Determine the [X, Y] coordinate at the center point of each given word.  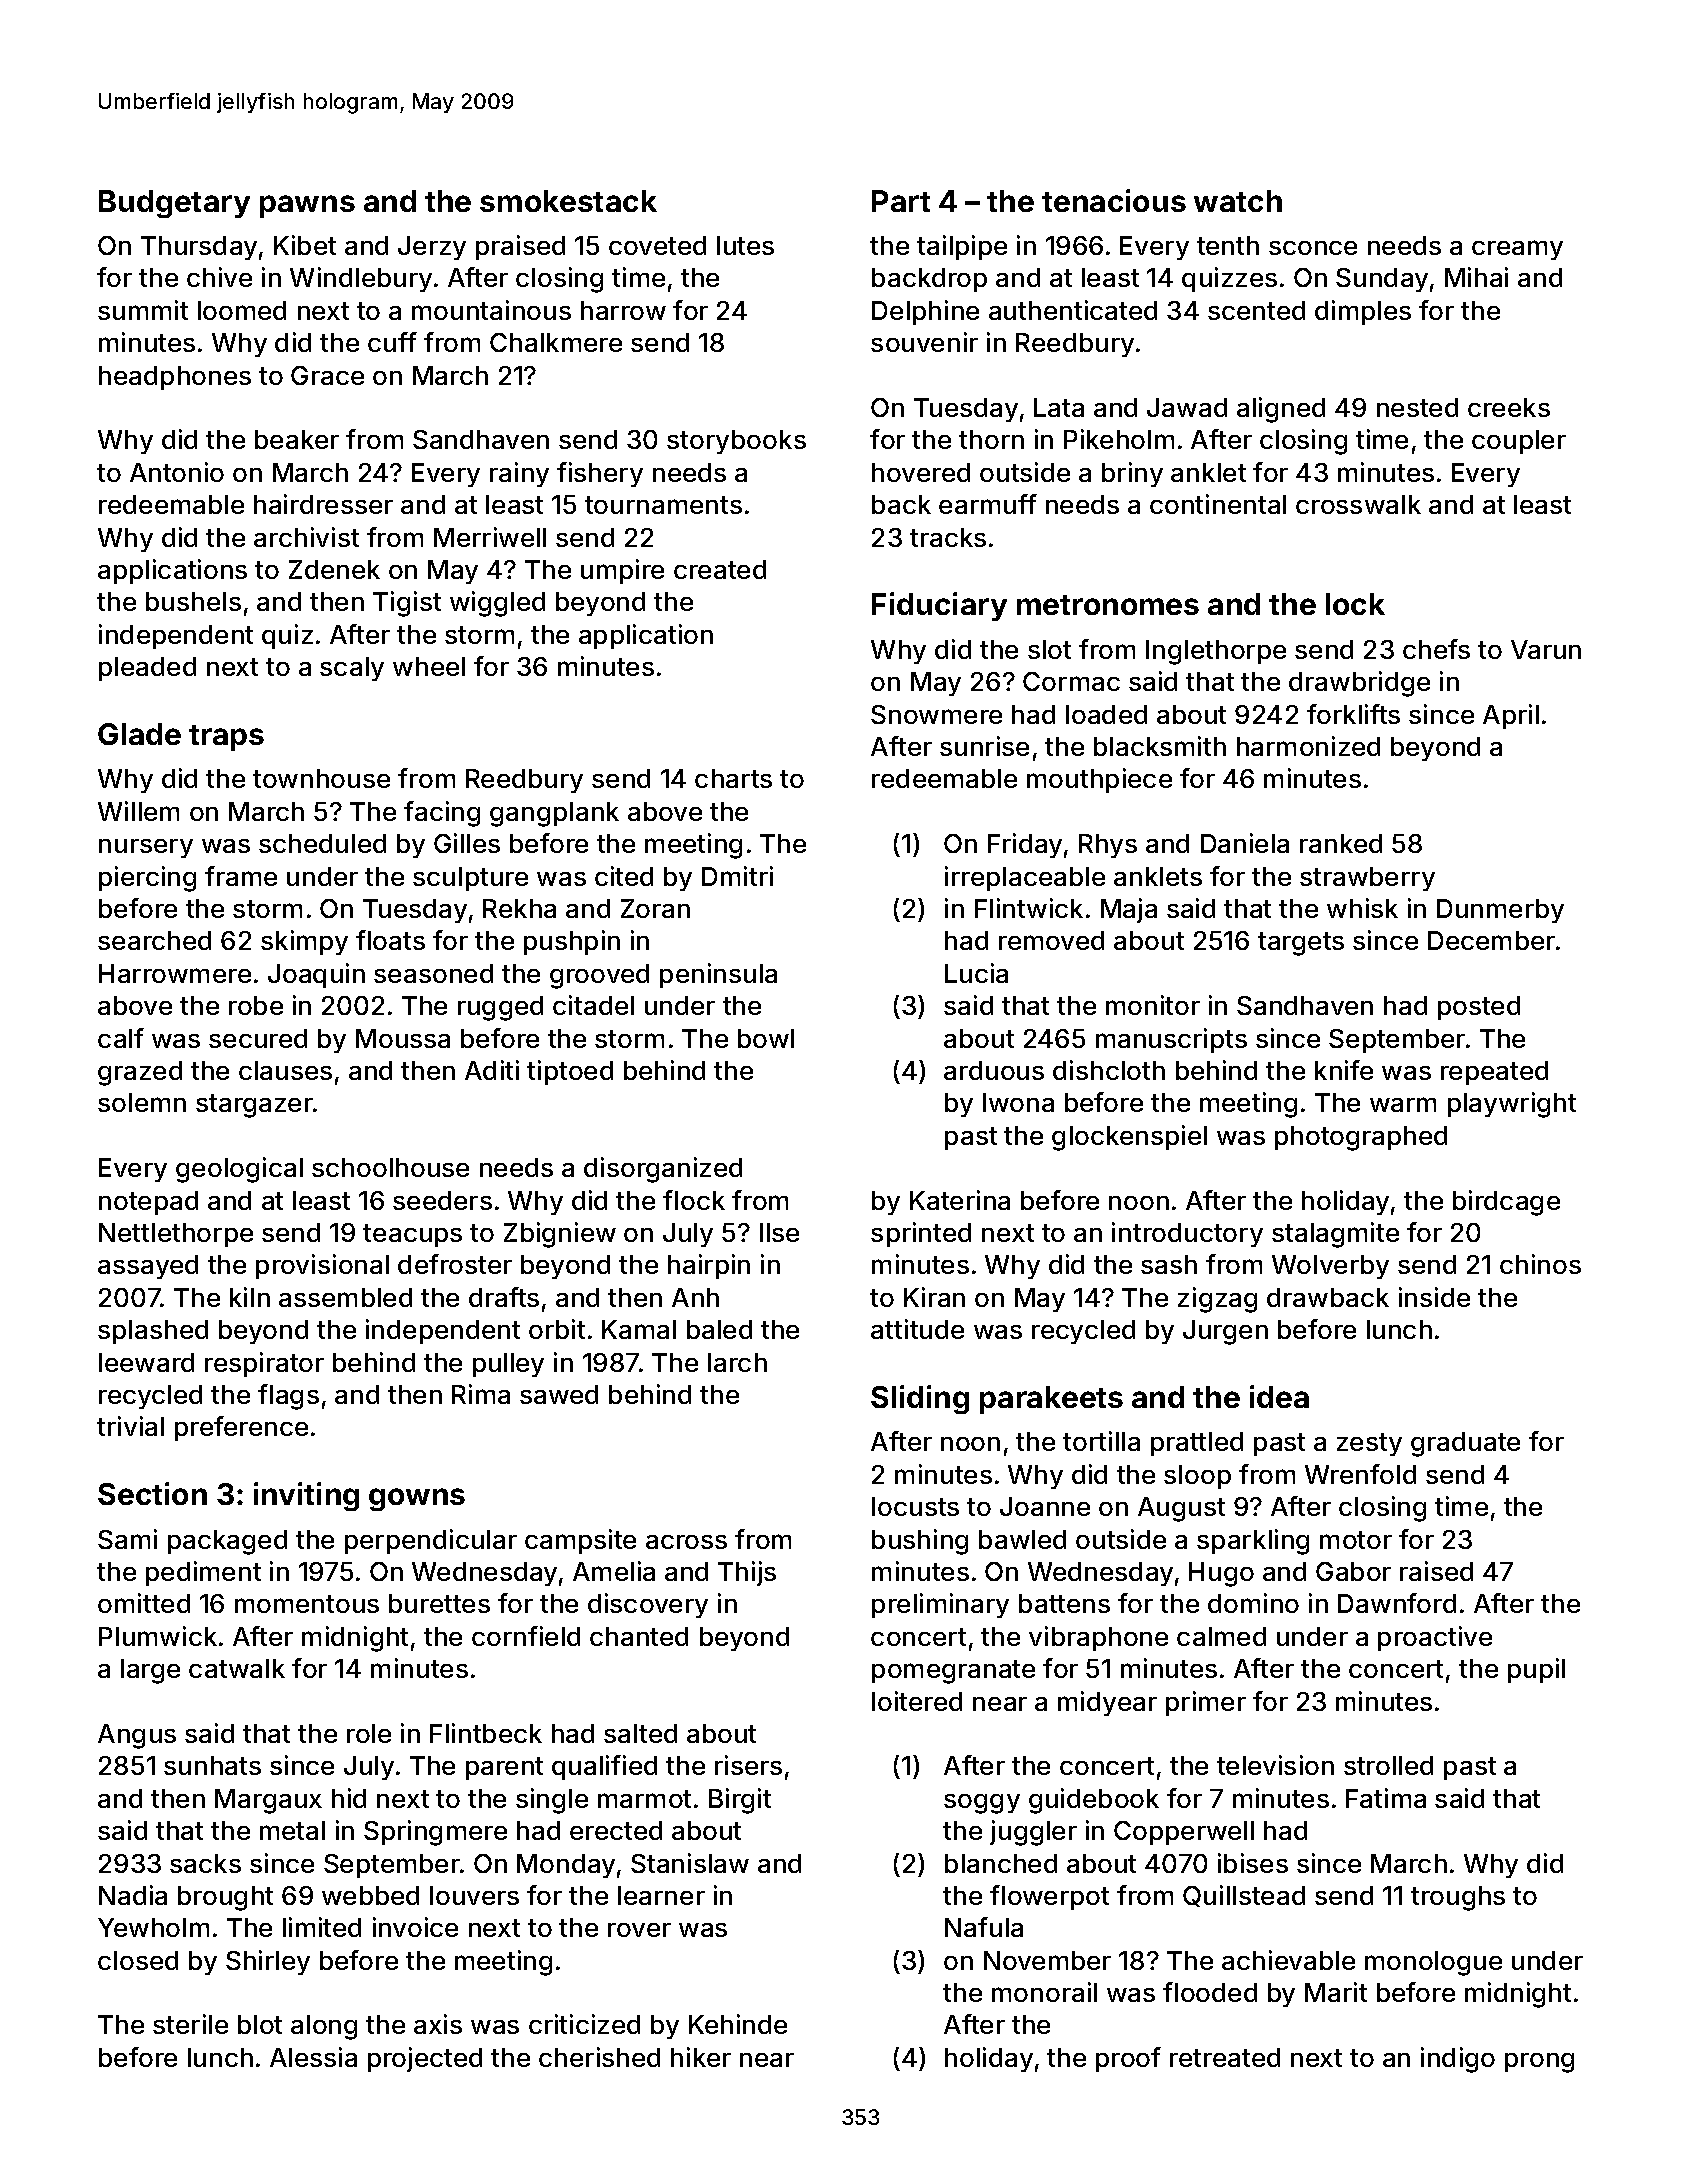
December [1491, 940]
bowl [766, 1038]
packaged [227, 1542]
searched [154, 940]
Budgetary [174, 204]
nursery [146, 848]
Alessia [313, 2057]
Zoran [655, 908]
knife [1344, 1070]
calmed [1221, 1636]
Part [901, 201]
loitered [917, 1701]
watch [1238, 201]
